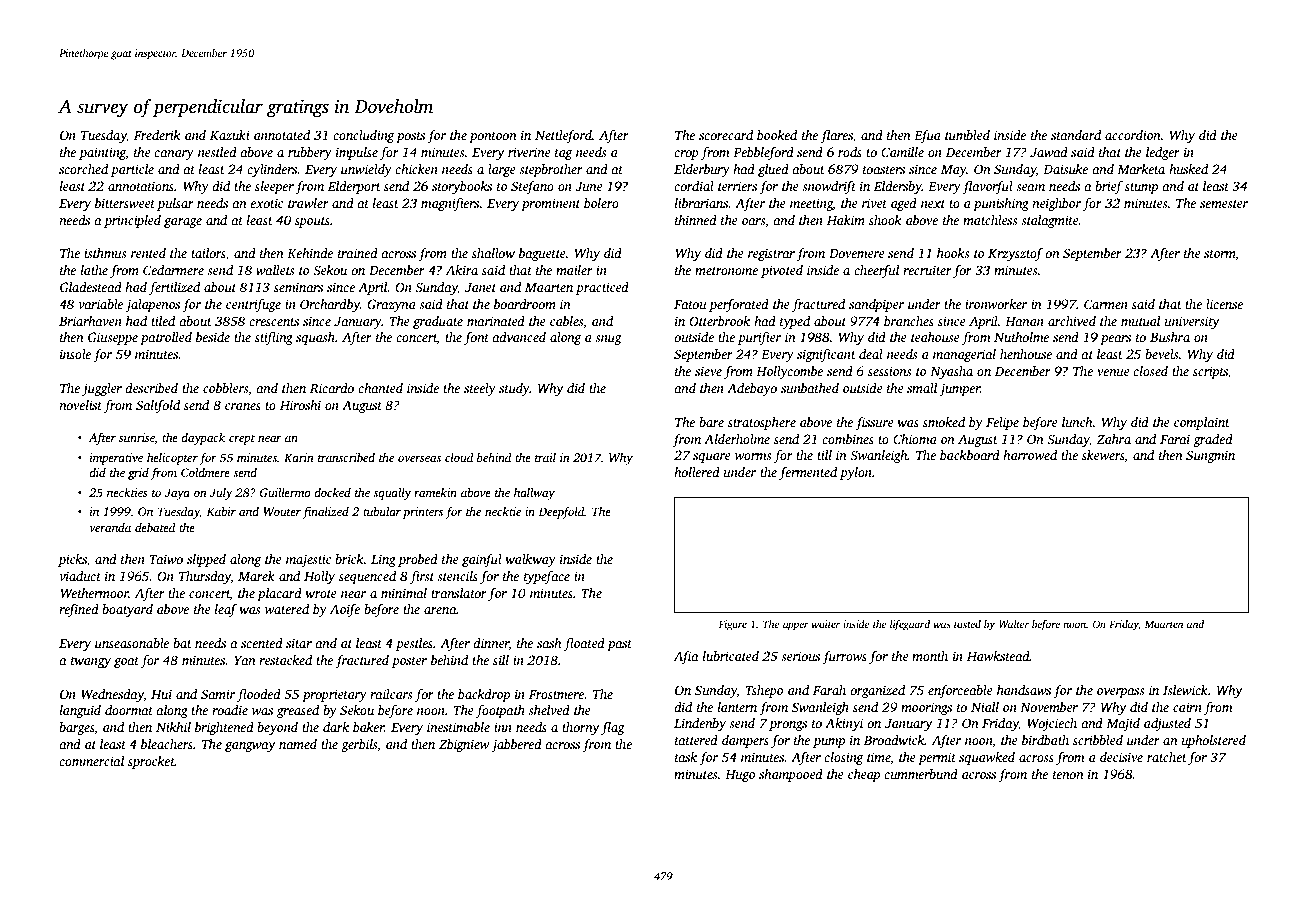 The image size is (1308, 924). What do you see at coordinates (173, 270) in the document?
I see `Cedarmere` at bounding box center [173, 270].
